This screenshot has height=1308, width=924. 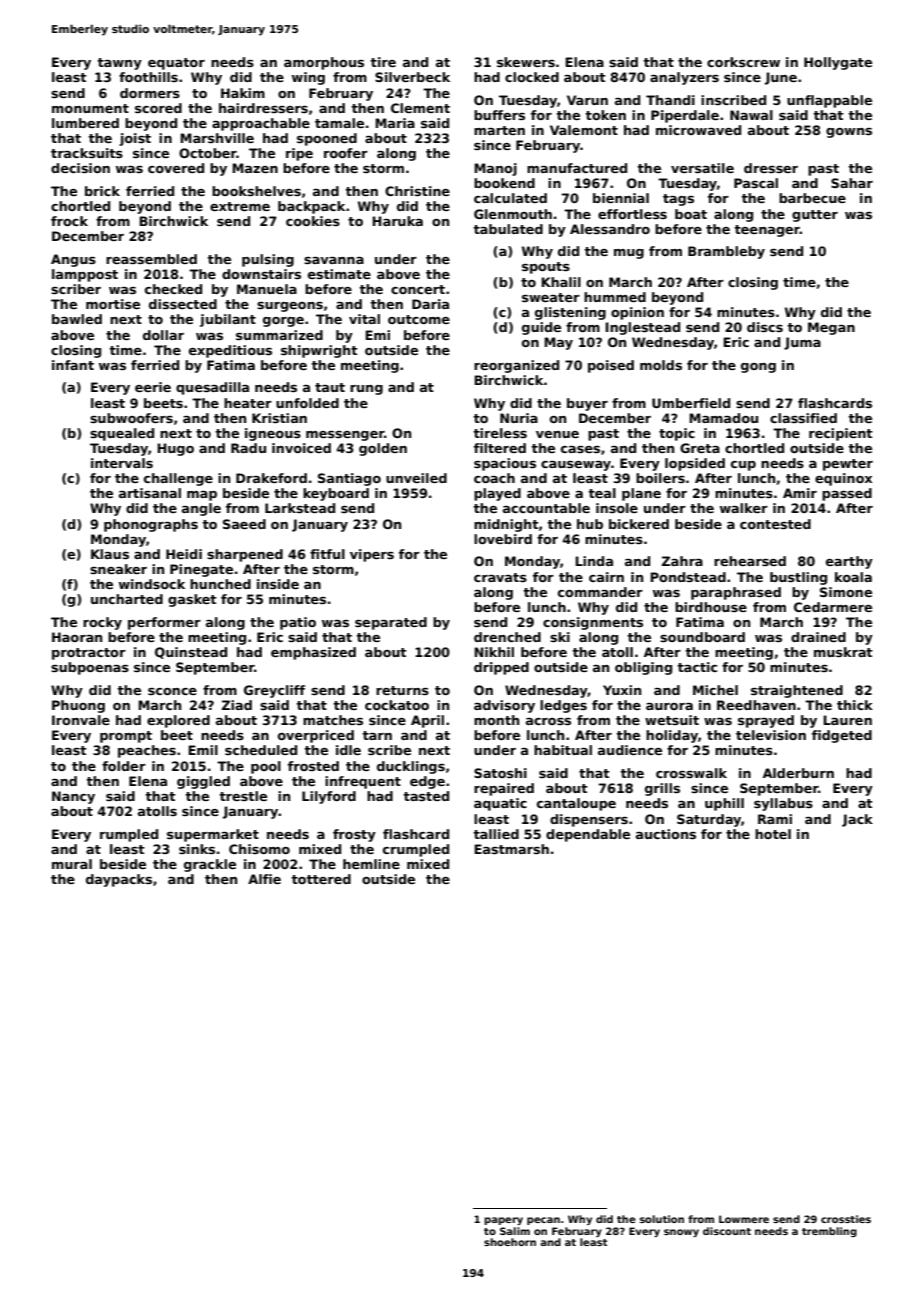 What do you see at coordinates (176, 64) in the screenshot?
I see `equator` at bounding box center [176, 64].
